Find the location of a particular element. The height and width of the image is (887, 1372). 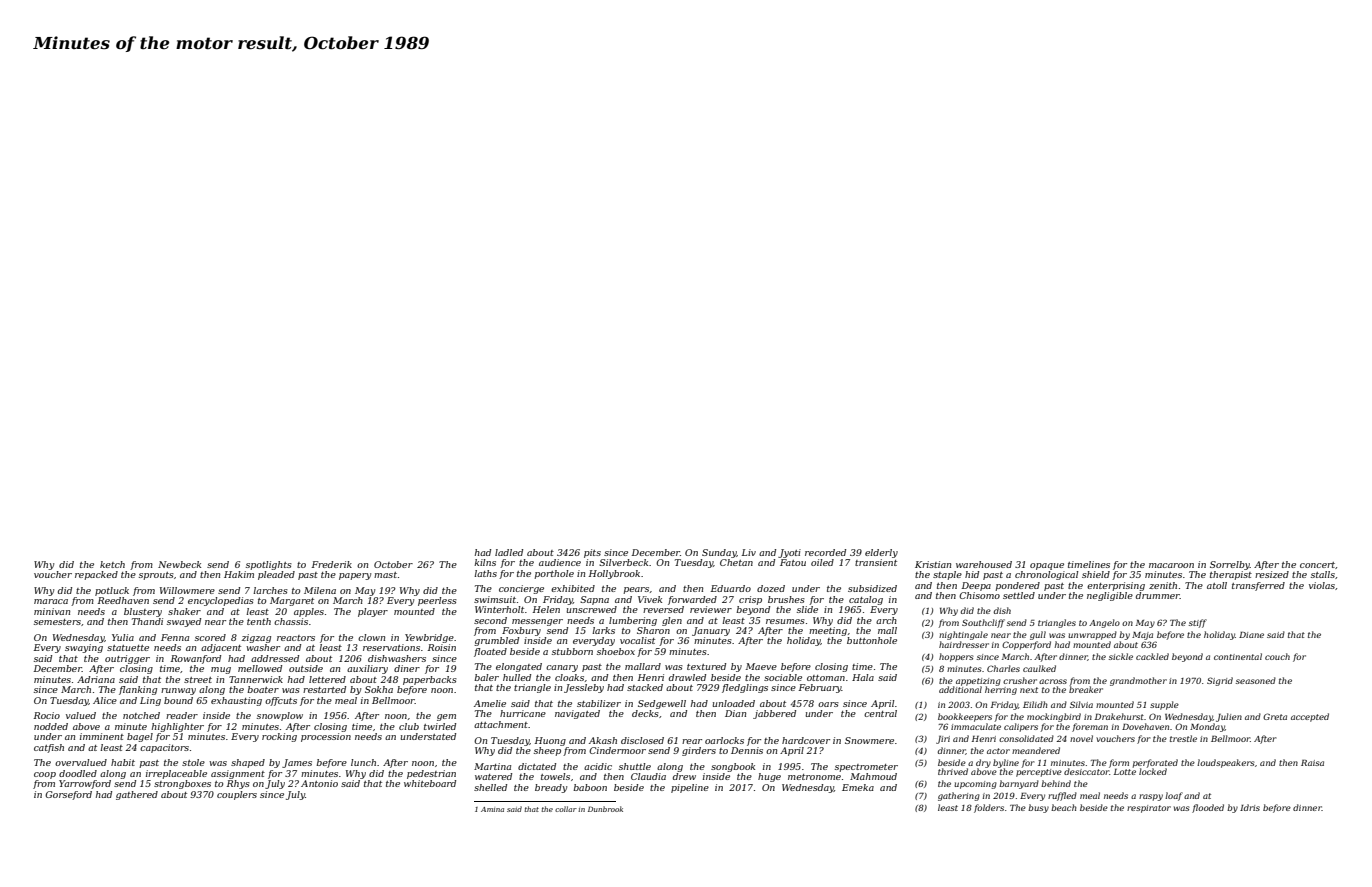

cloaks is located at coordinates (569, 677).
